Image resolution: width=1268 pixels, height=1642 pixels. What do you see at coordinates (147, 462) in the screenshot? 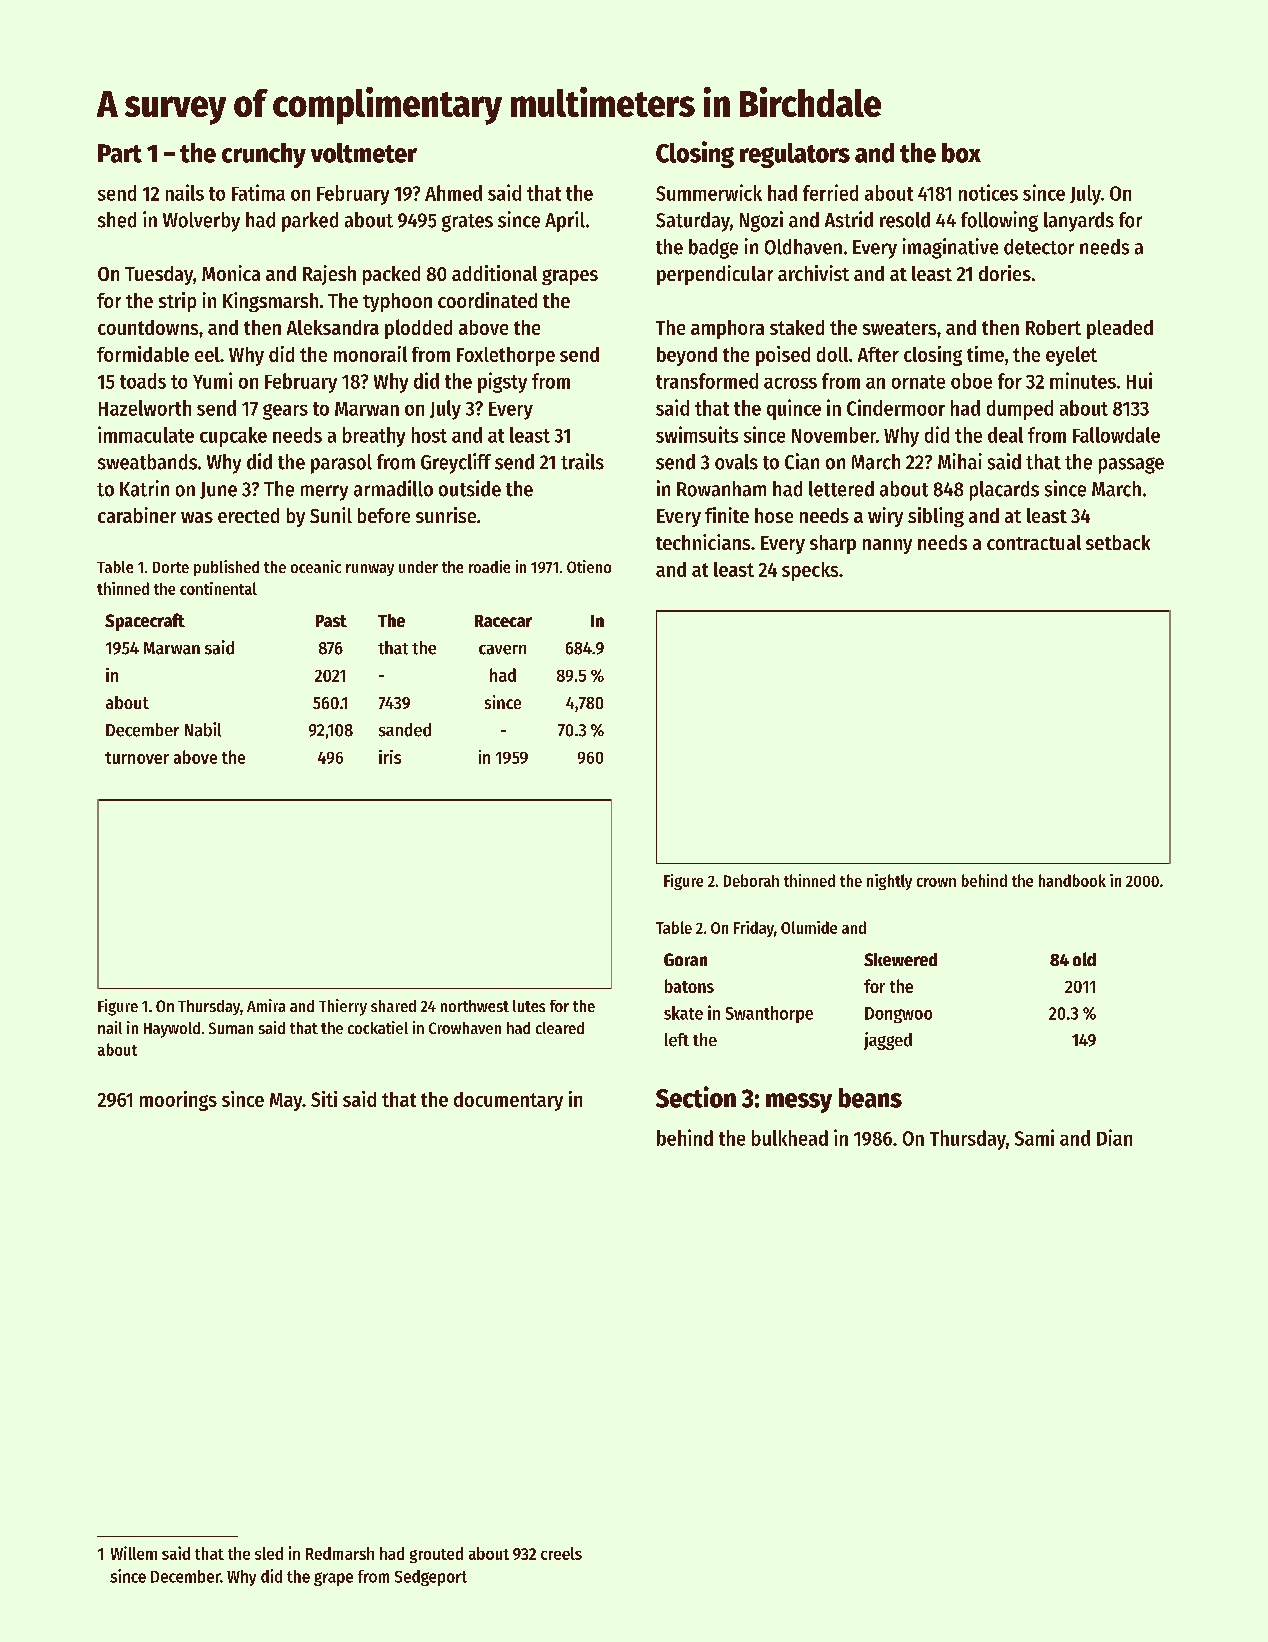
I see `sweatbands` at bounding box center [147, 462].
